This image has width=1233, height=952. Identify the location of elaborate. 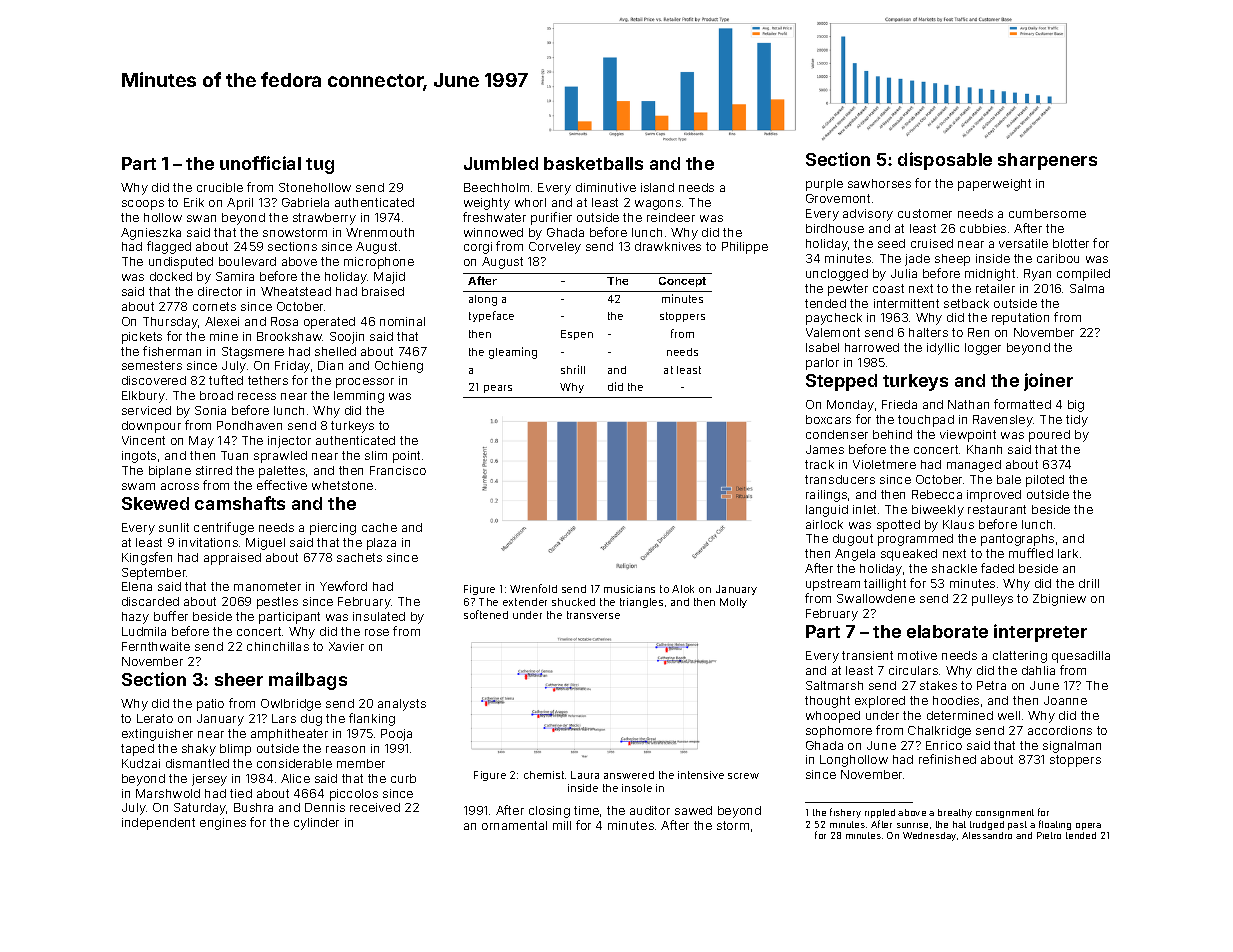
(947, 631).
